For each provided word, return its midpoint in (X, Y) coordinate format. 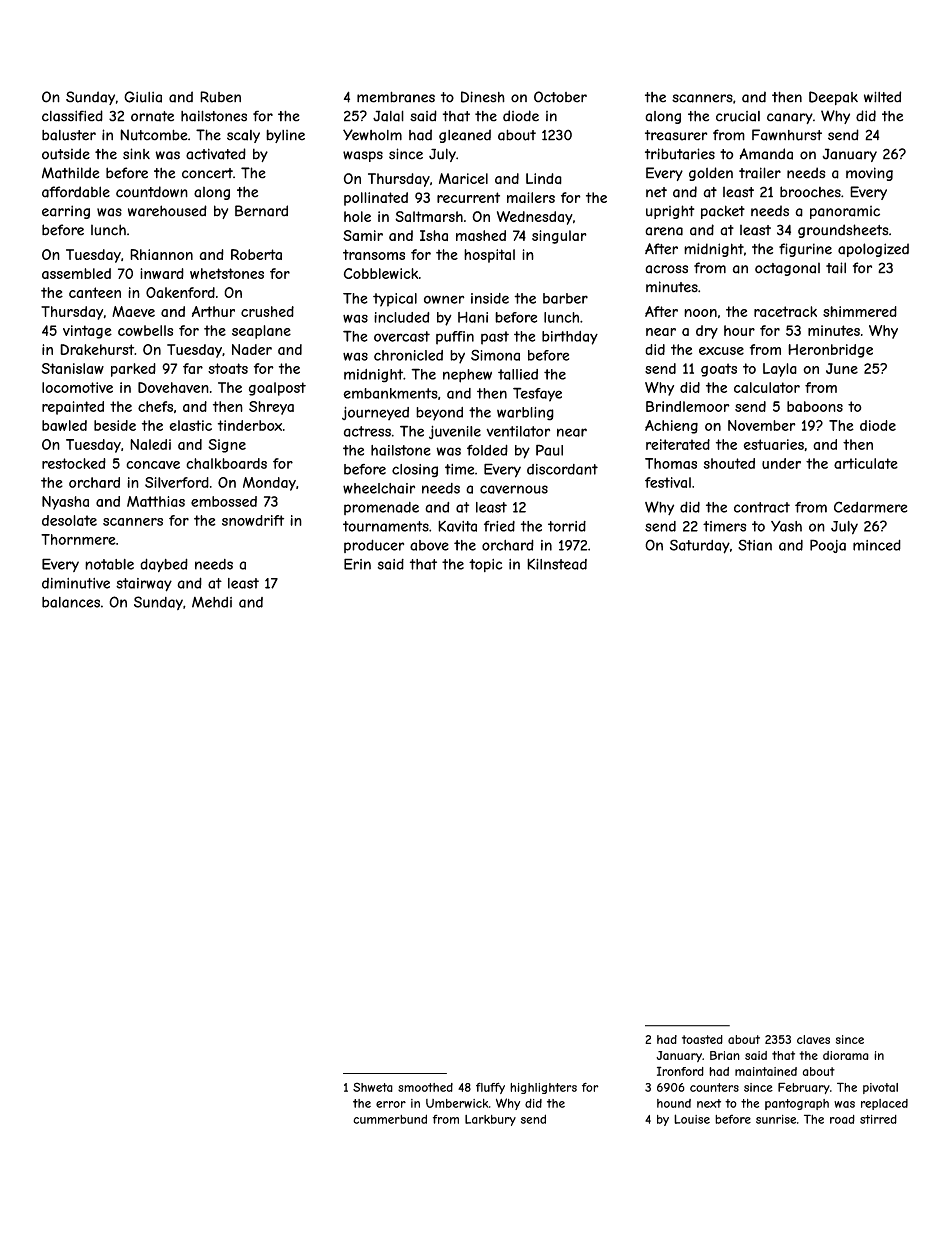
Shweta (373, 1087)
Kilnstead (557, 564)
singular (559, 237)
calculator (767, 387)
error (391, 1104)
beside (115, 425)
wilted (882, 97)
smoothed (425, 1087)
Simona (495, 355)
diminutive (76, 583)
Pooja (828, 546)
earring (66, 212)
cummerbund (390, 1119)
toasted (702, 1039)
